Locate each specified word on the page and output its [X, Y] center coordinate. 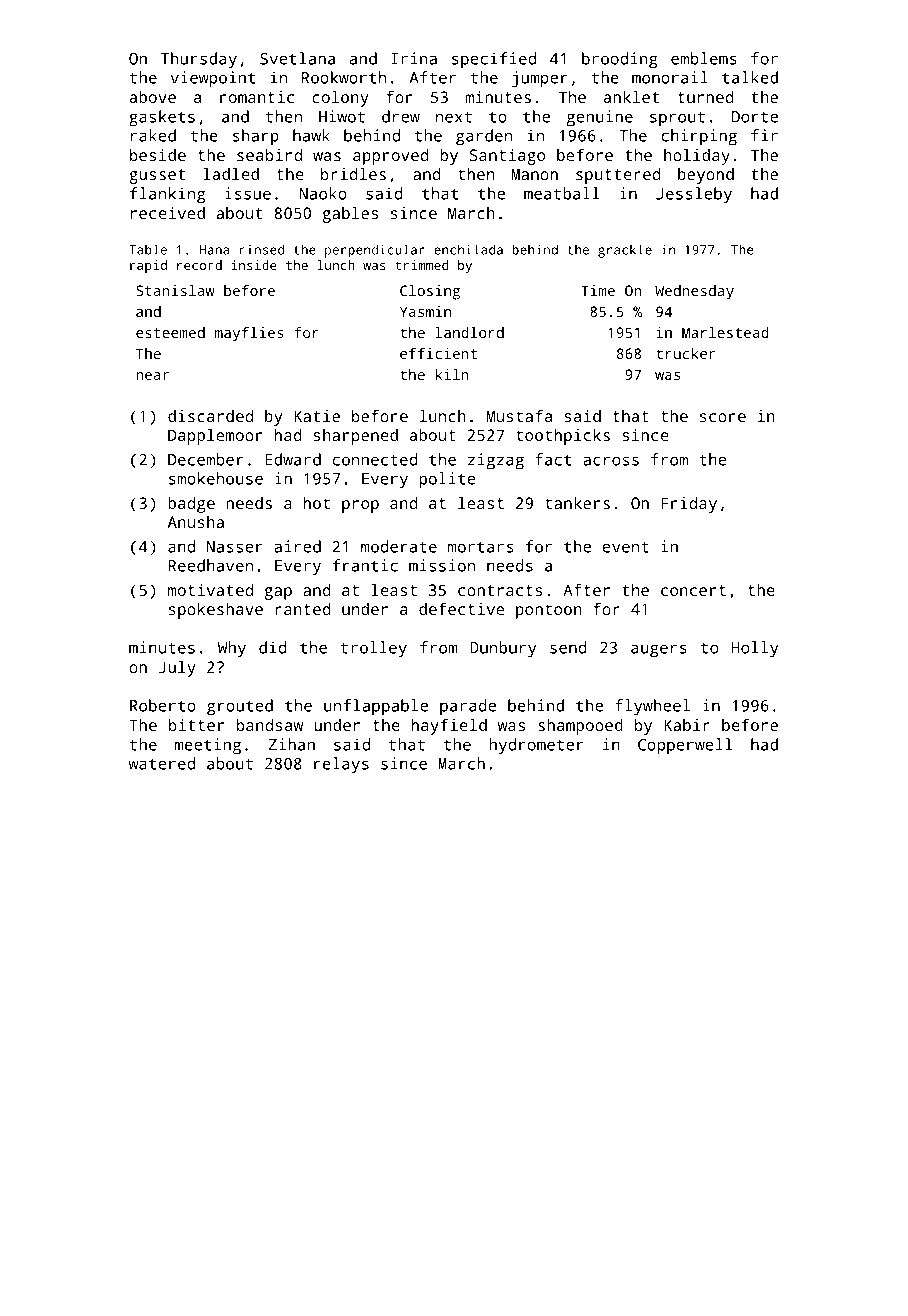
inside [254, 265]
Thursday [199, 60]
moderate [399, 546]
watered [162, 763]
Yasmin [425, 311]
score [723, 417]
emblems [704, 58]
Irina [414, 58]
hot [317, 503]
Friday [689, 505]
